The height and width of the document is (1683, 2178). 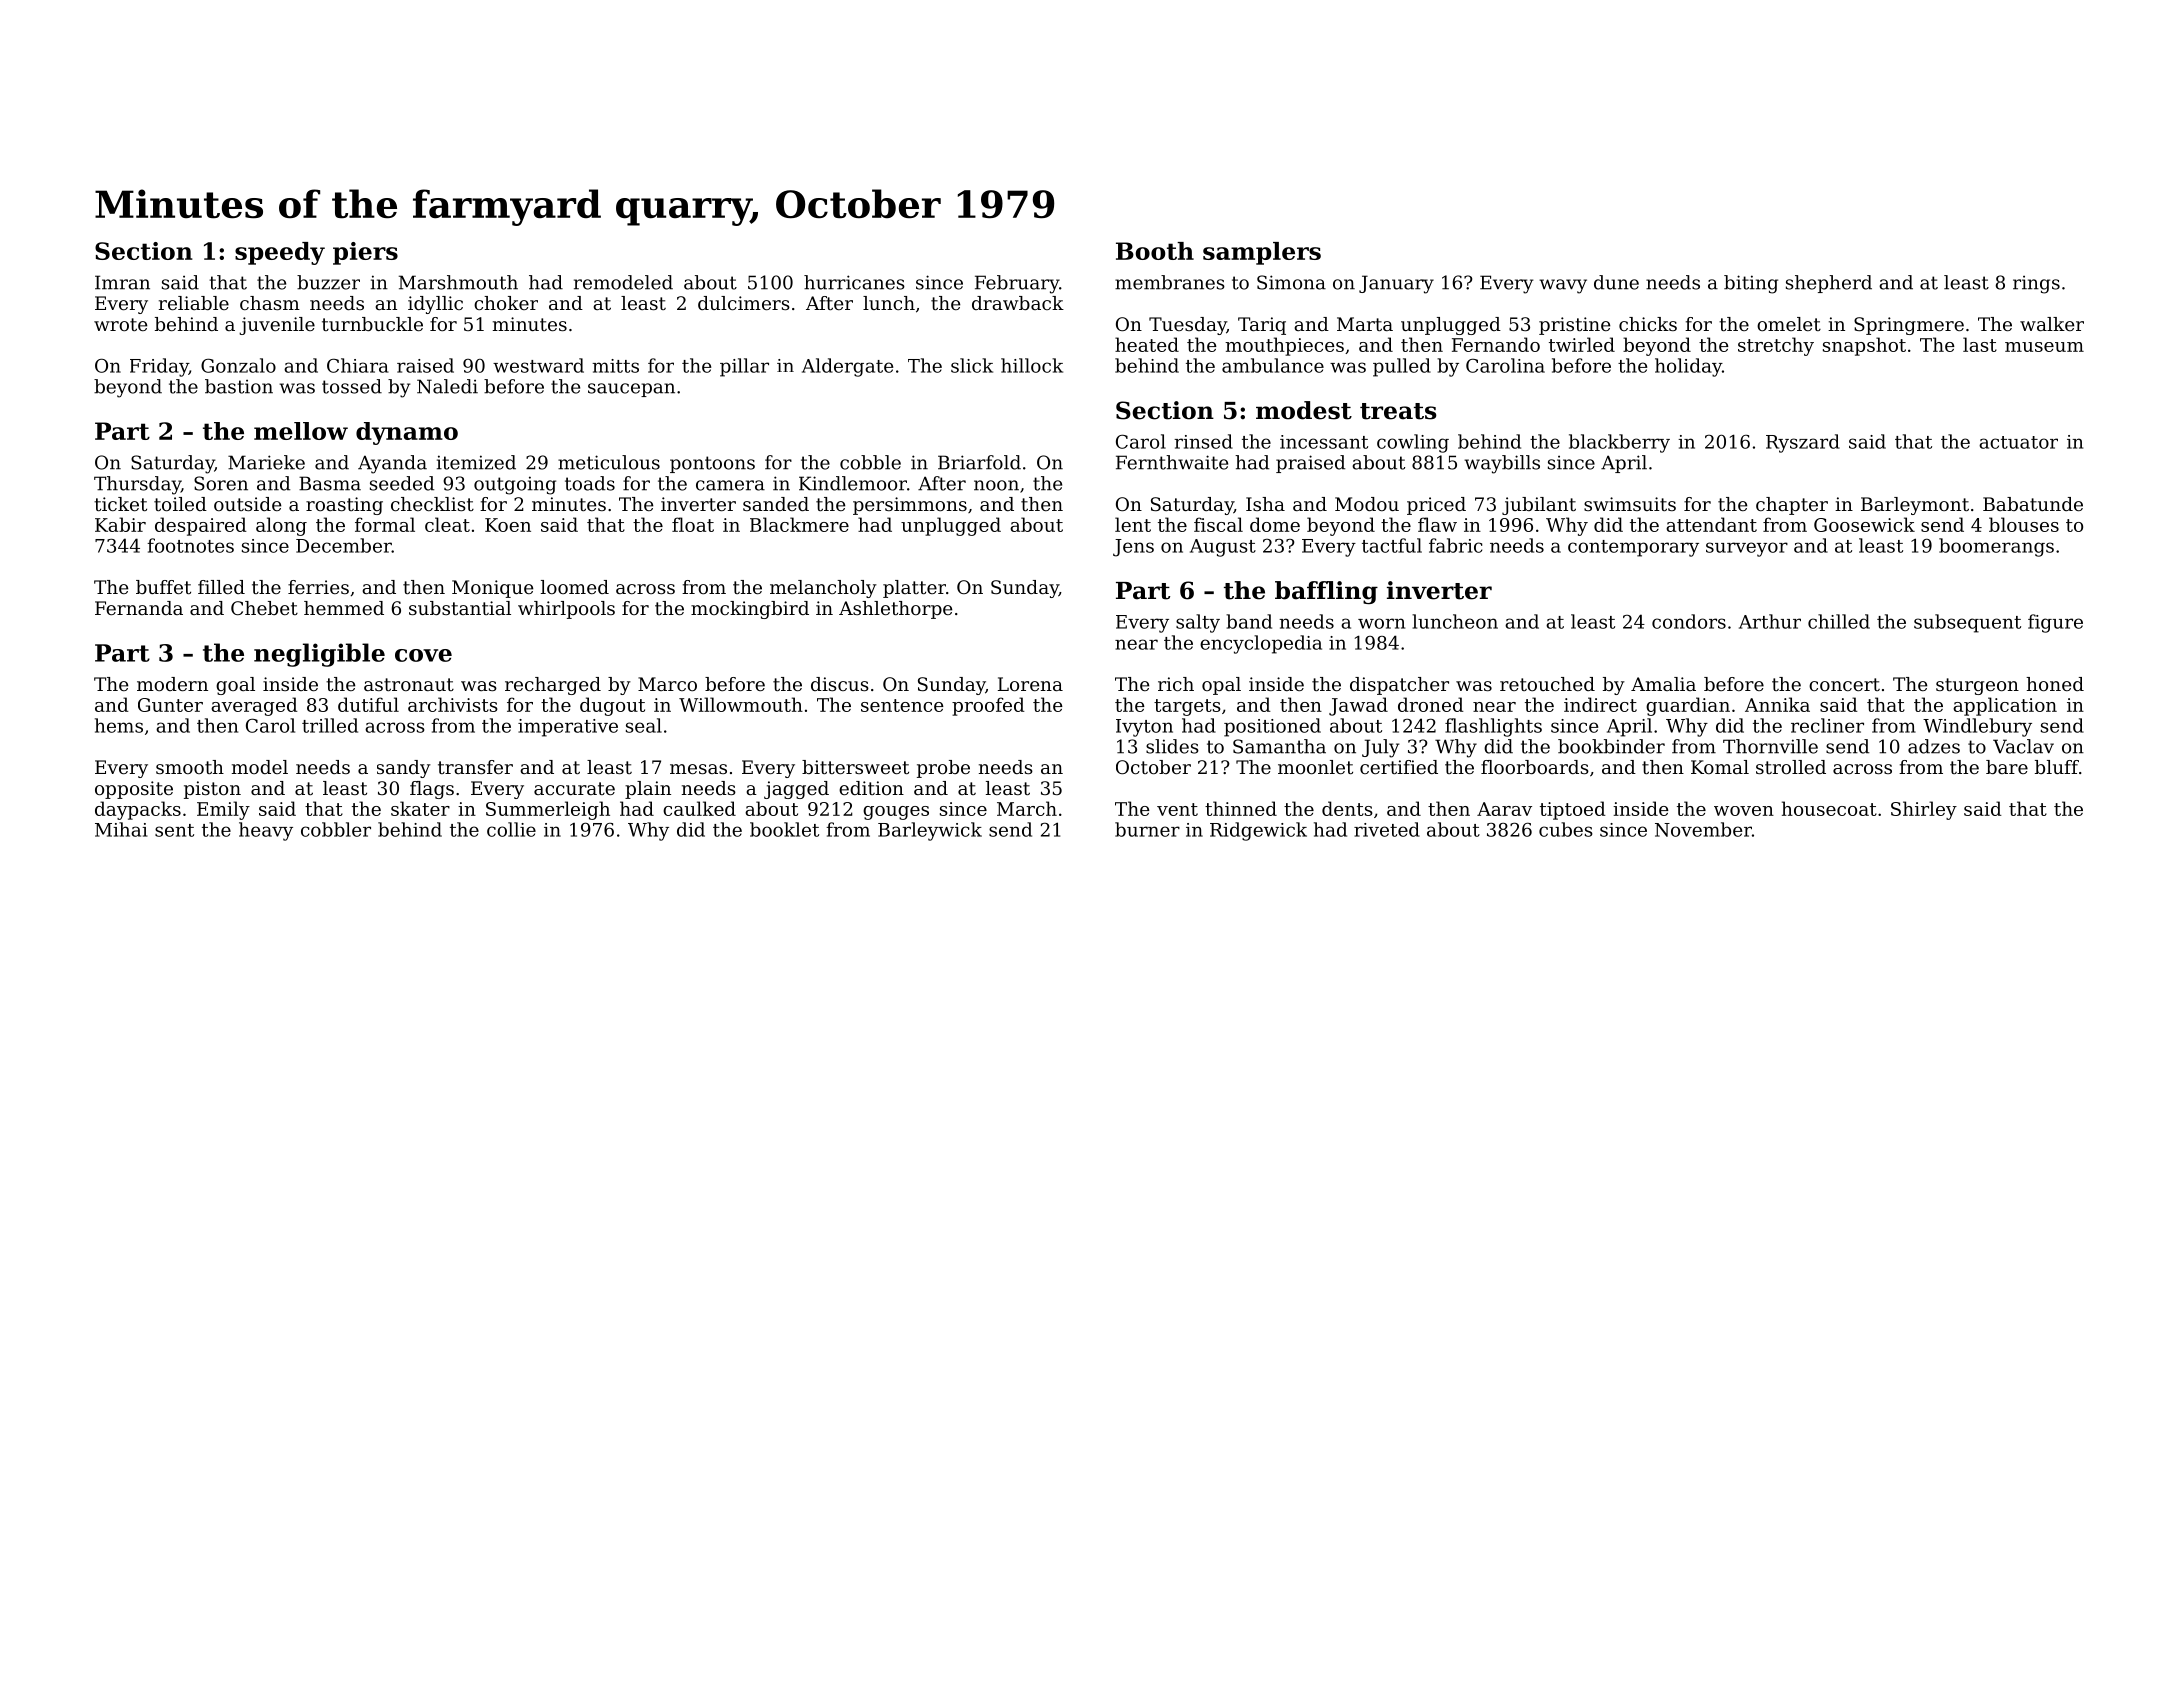 I want to click on collie, so click(x=511, y=829).
